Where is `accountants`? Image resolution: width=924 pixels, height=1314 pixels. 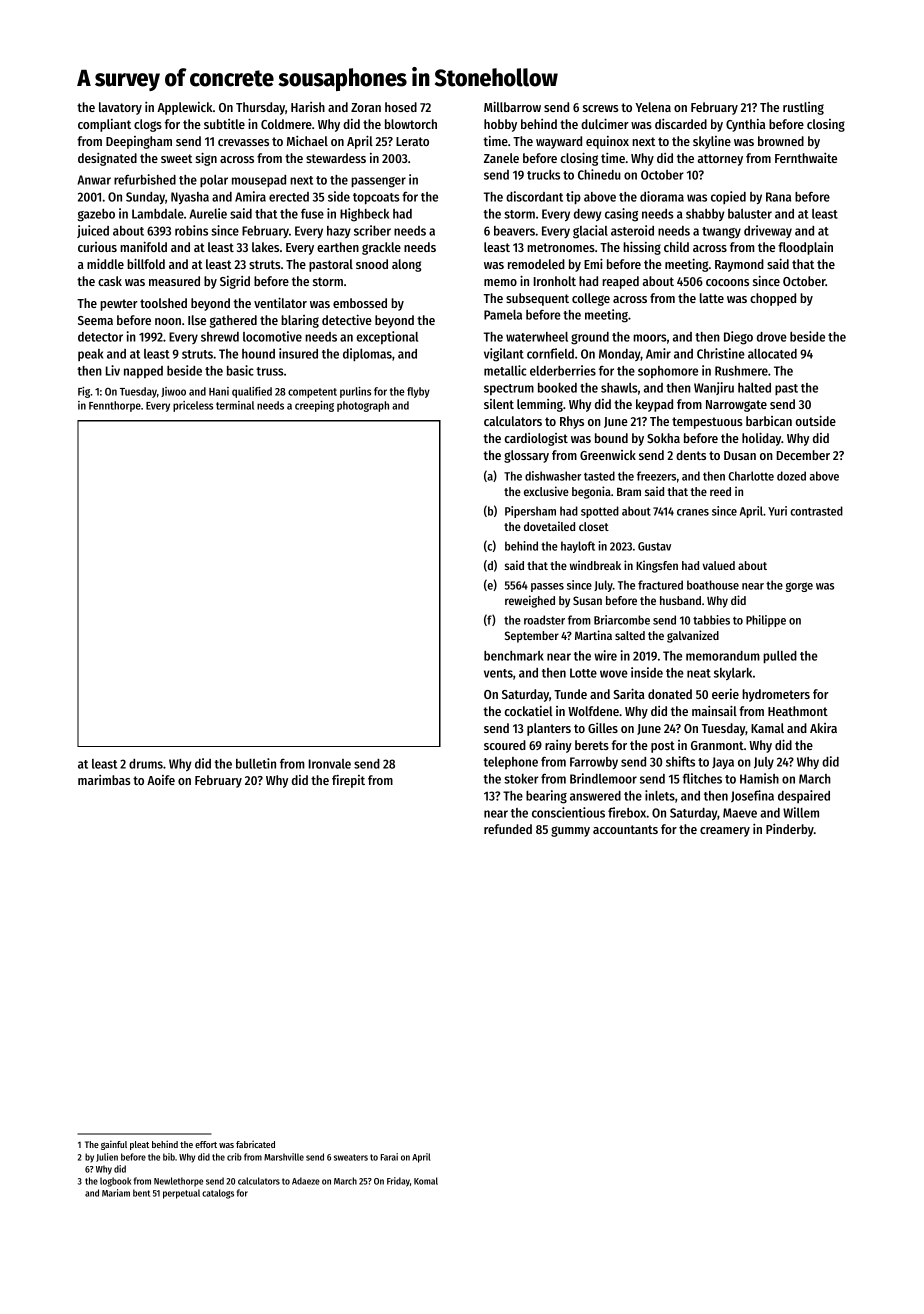 accountants is located at coordinates (625, 829).
